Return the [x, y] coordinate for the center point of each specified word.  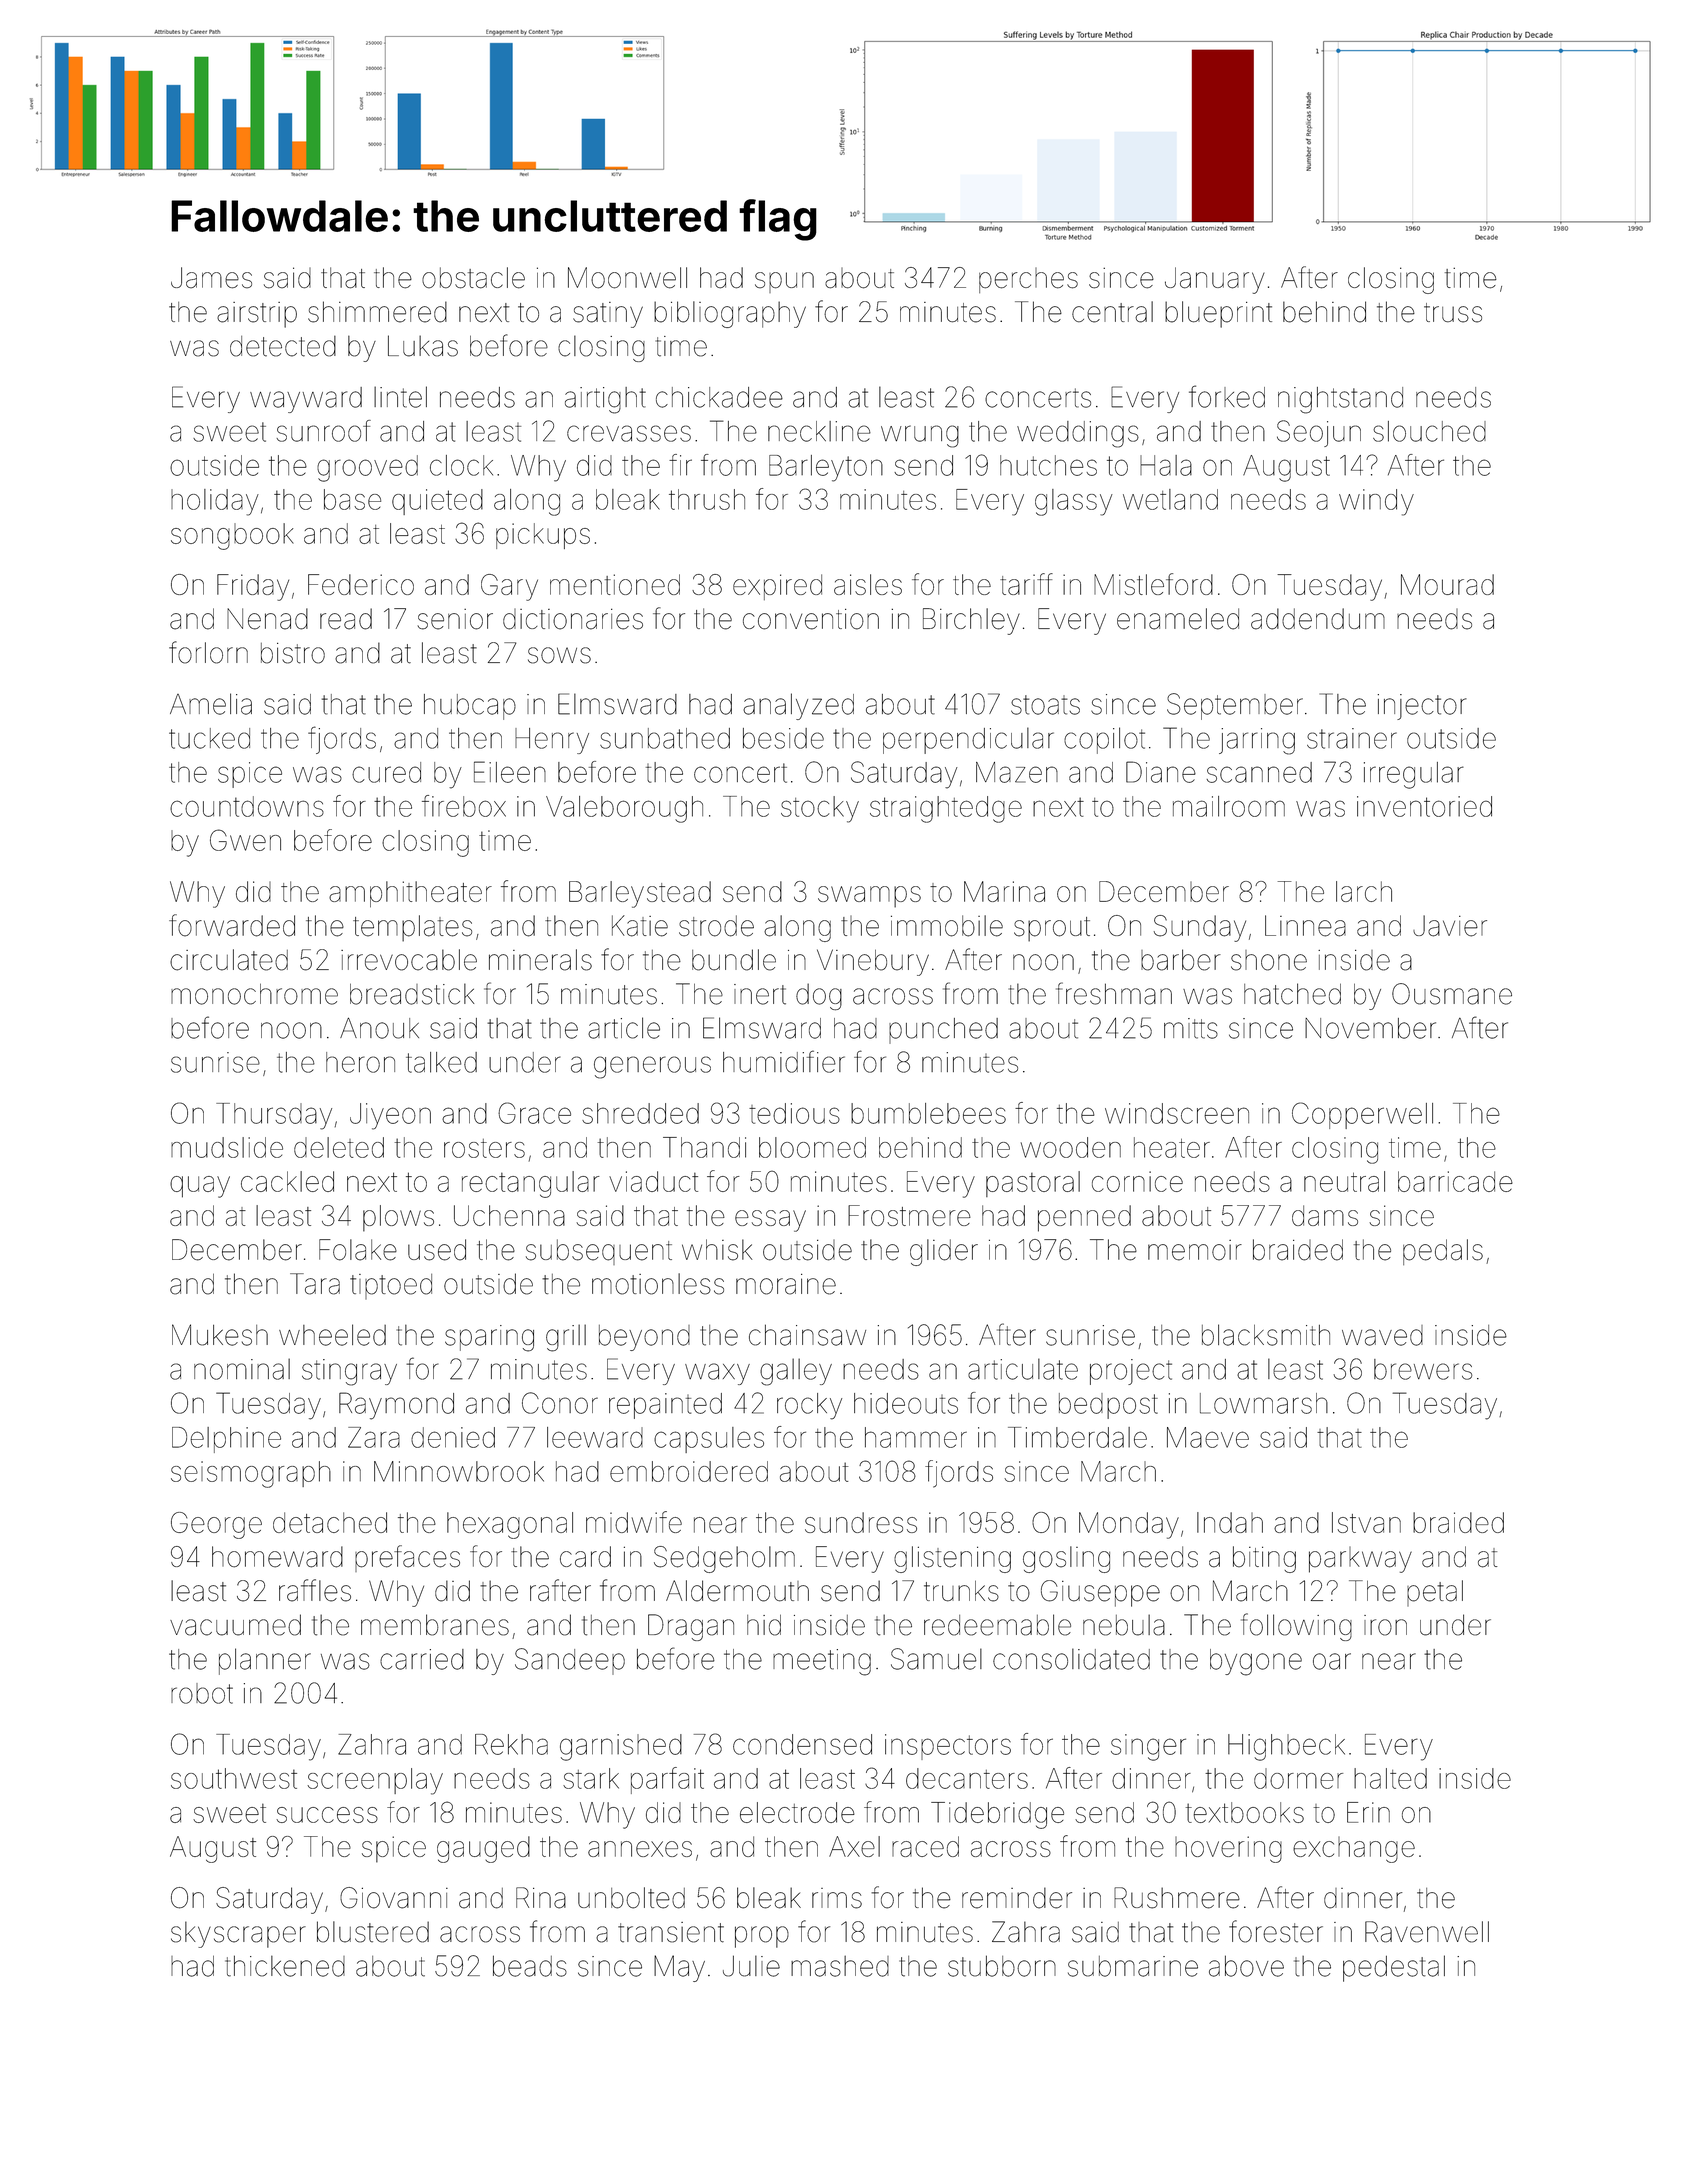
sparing [489, 1338]
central [1112, 312]
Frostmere [909, 1215]
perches [1028, 280]
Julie [751, 1966]
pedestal [1394, 1968]
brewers [1423, 1369]
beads [530, 1966]
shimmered [377, 312]
